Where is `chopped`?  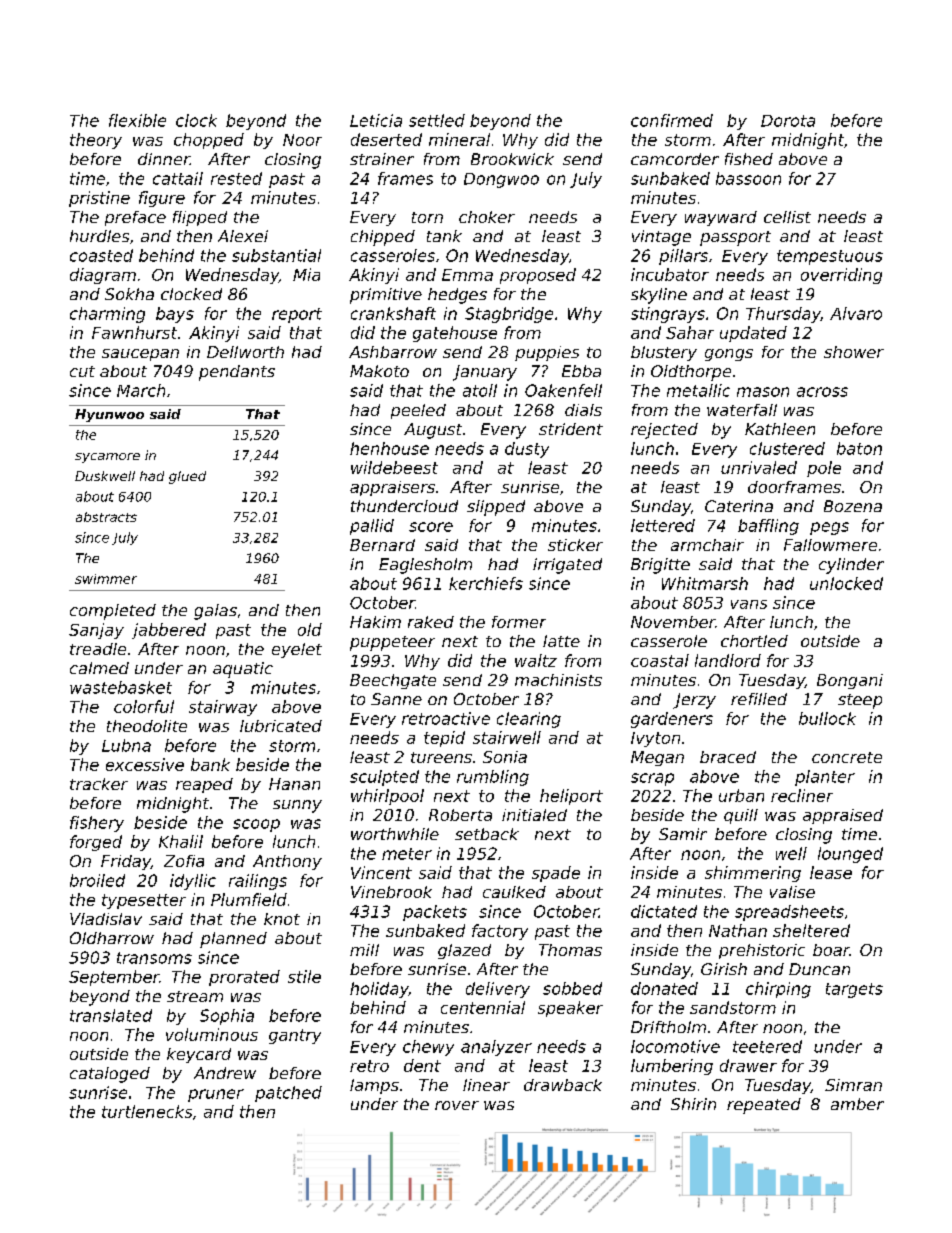 chopped is located at coordinates (209, 141).
